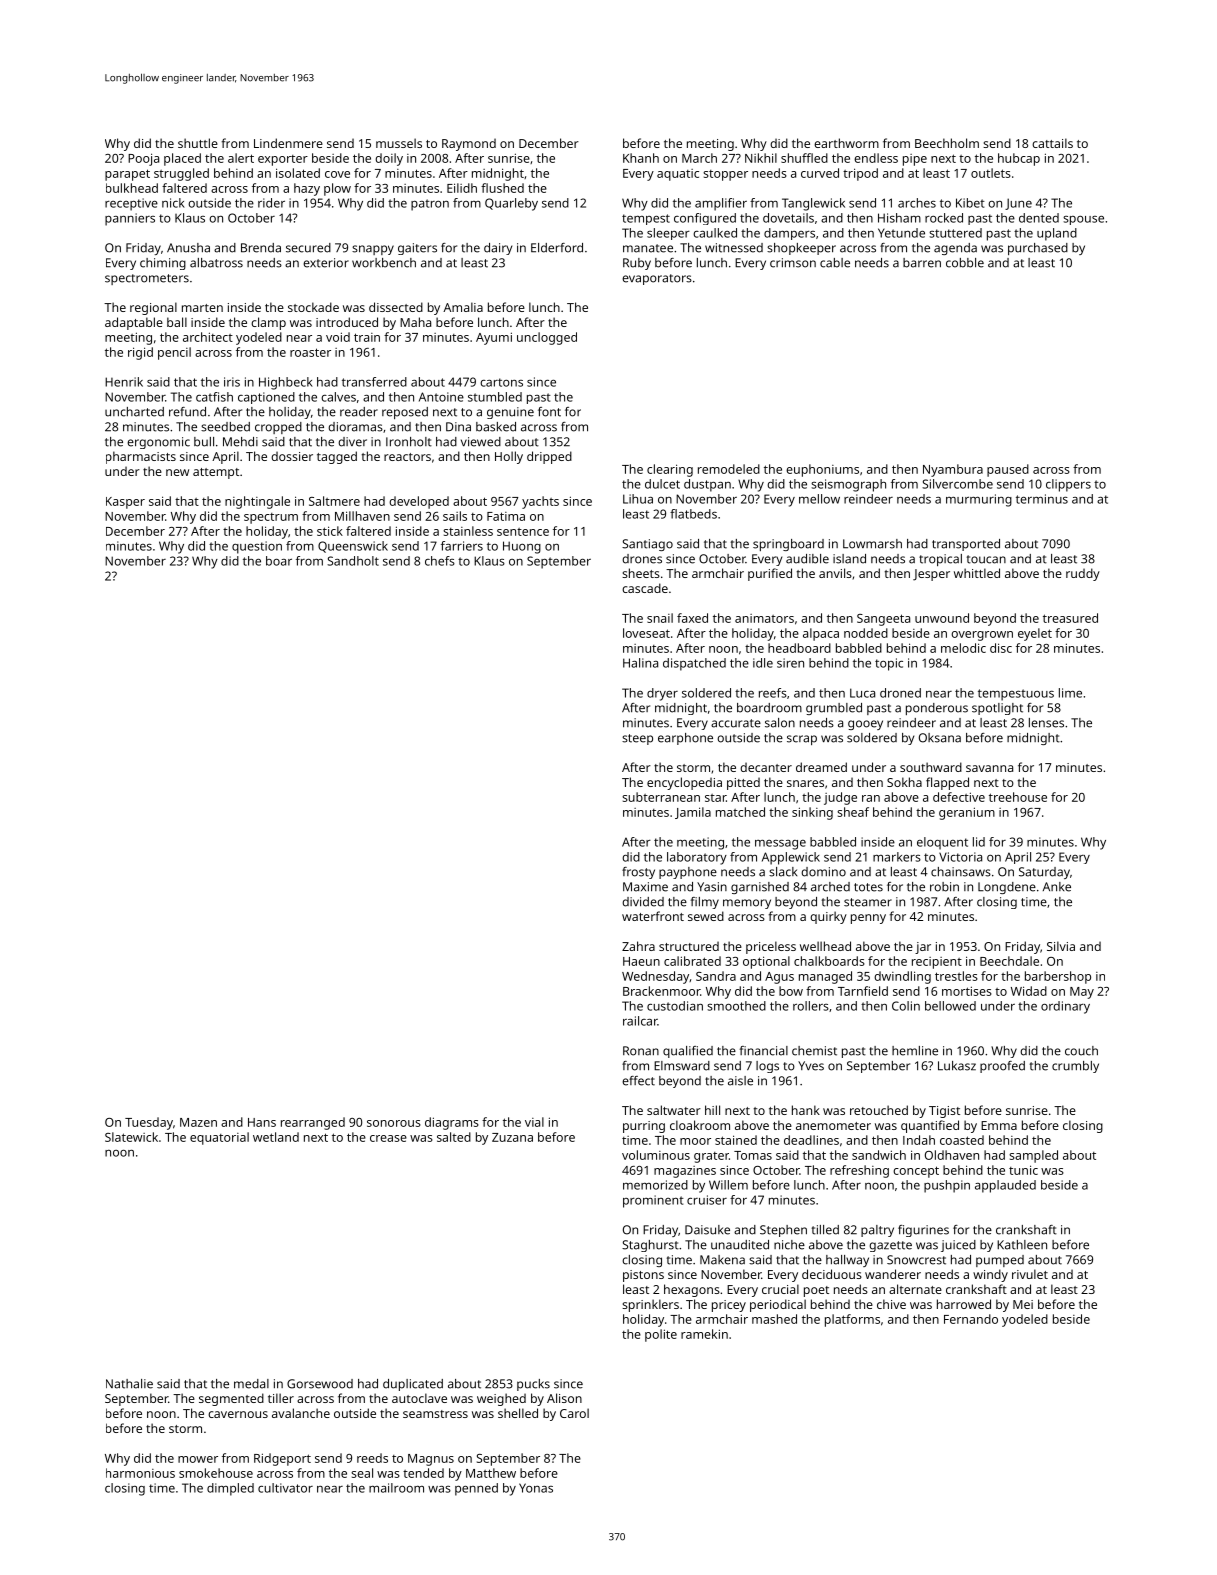  What do you see at coordinates (660, 618) in the screenshot?
I see `snail` at bounding box center [660, 618].
